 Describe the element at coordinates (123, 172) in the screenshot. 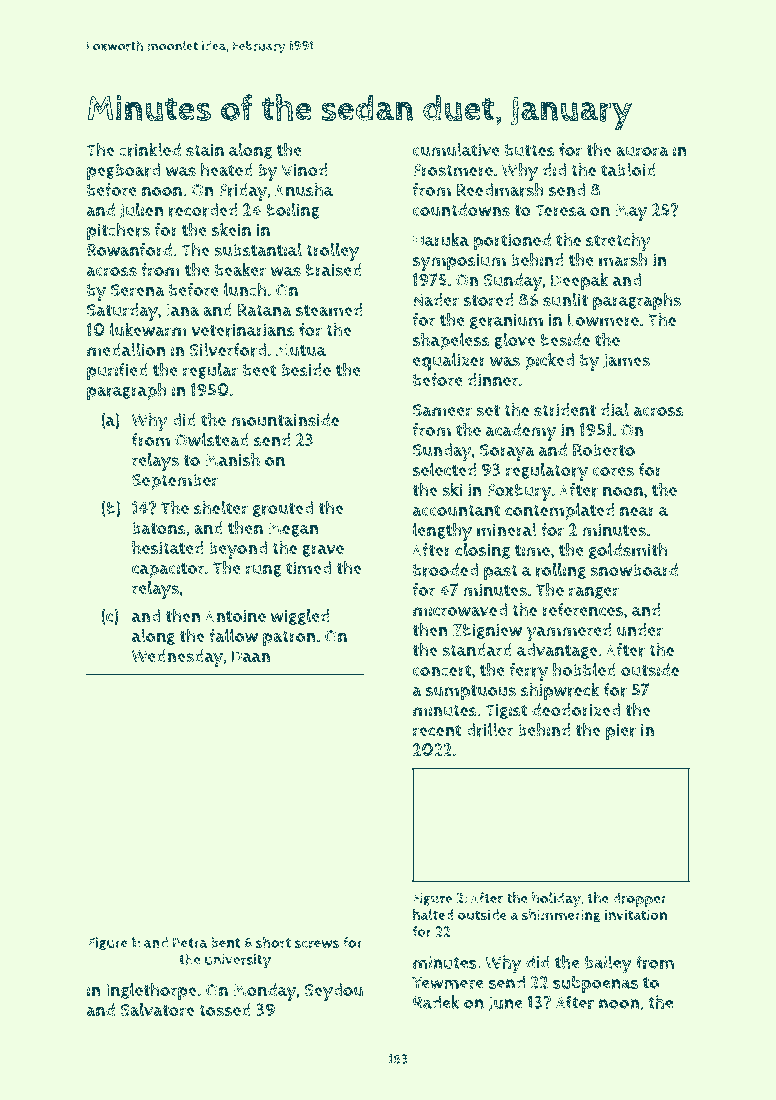

I see `pegboard` at that location.
